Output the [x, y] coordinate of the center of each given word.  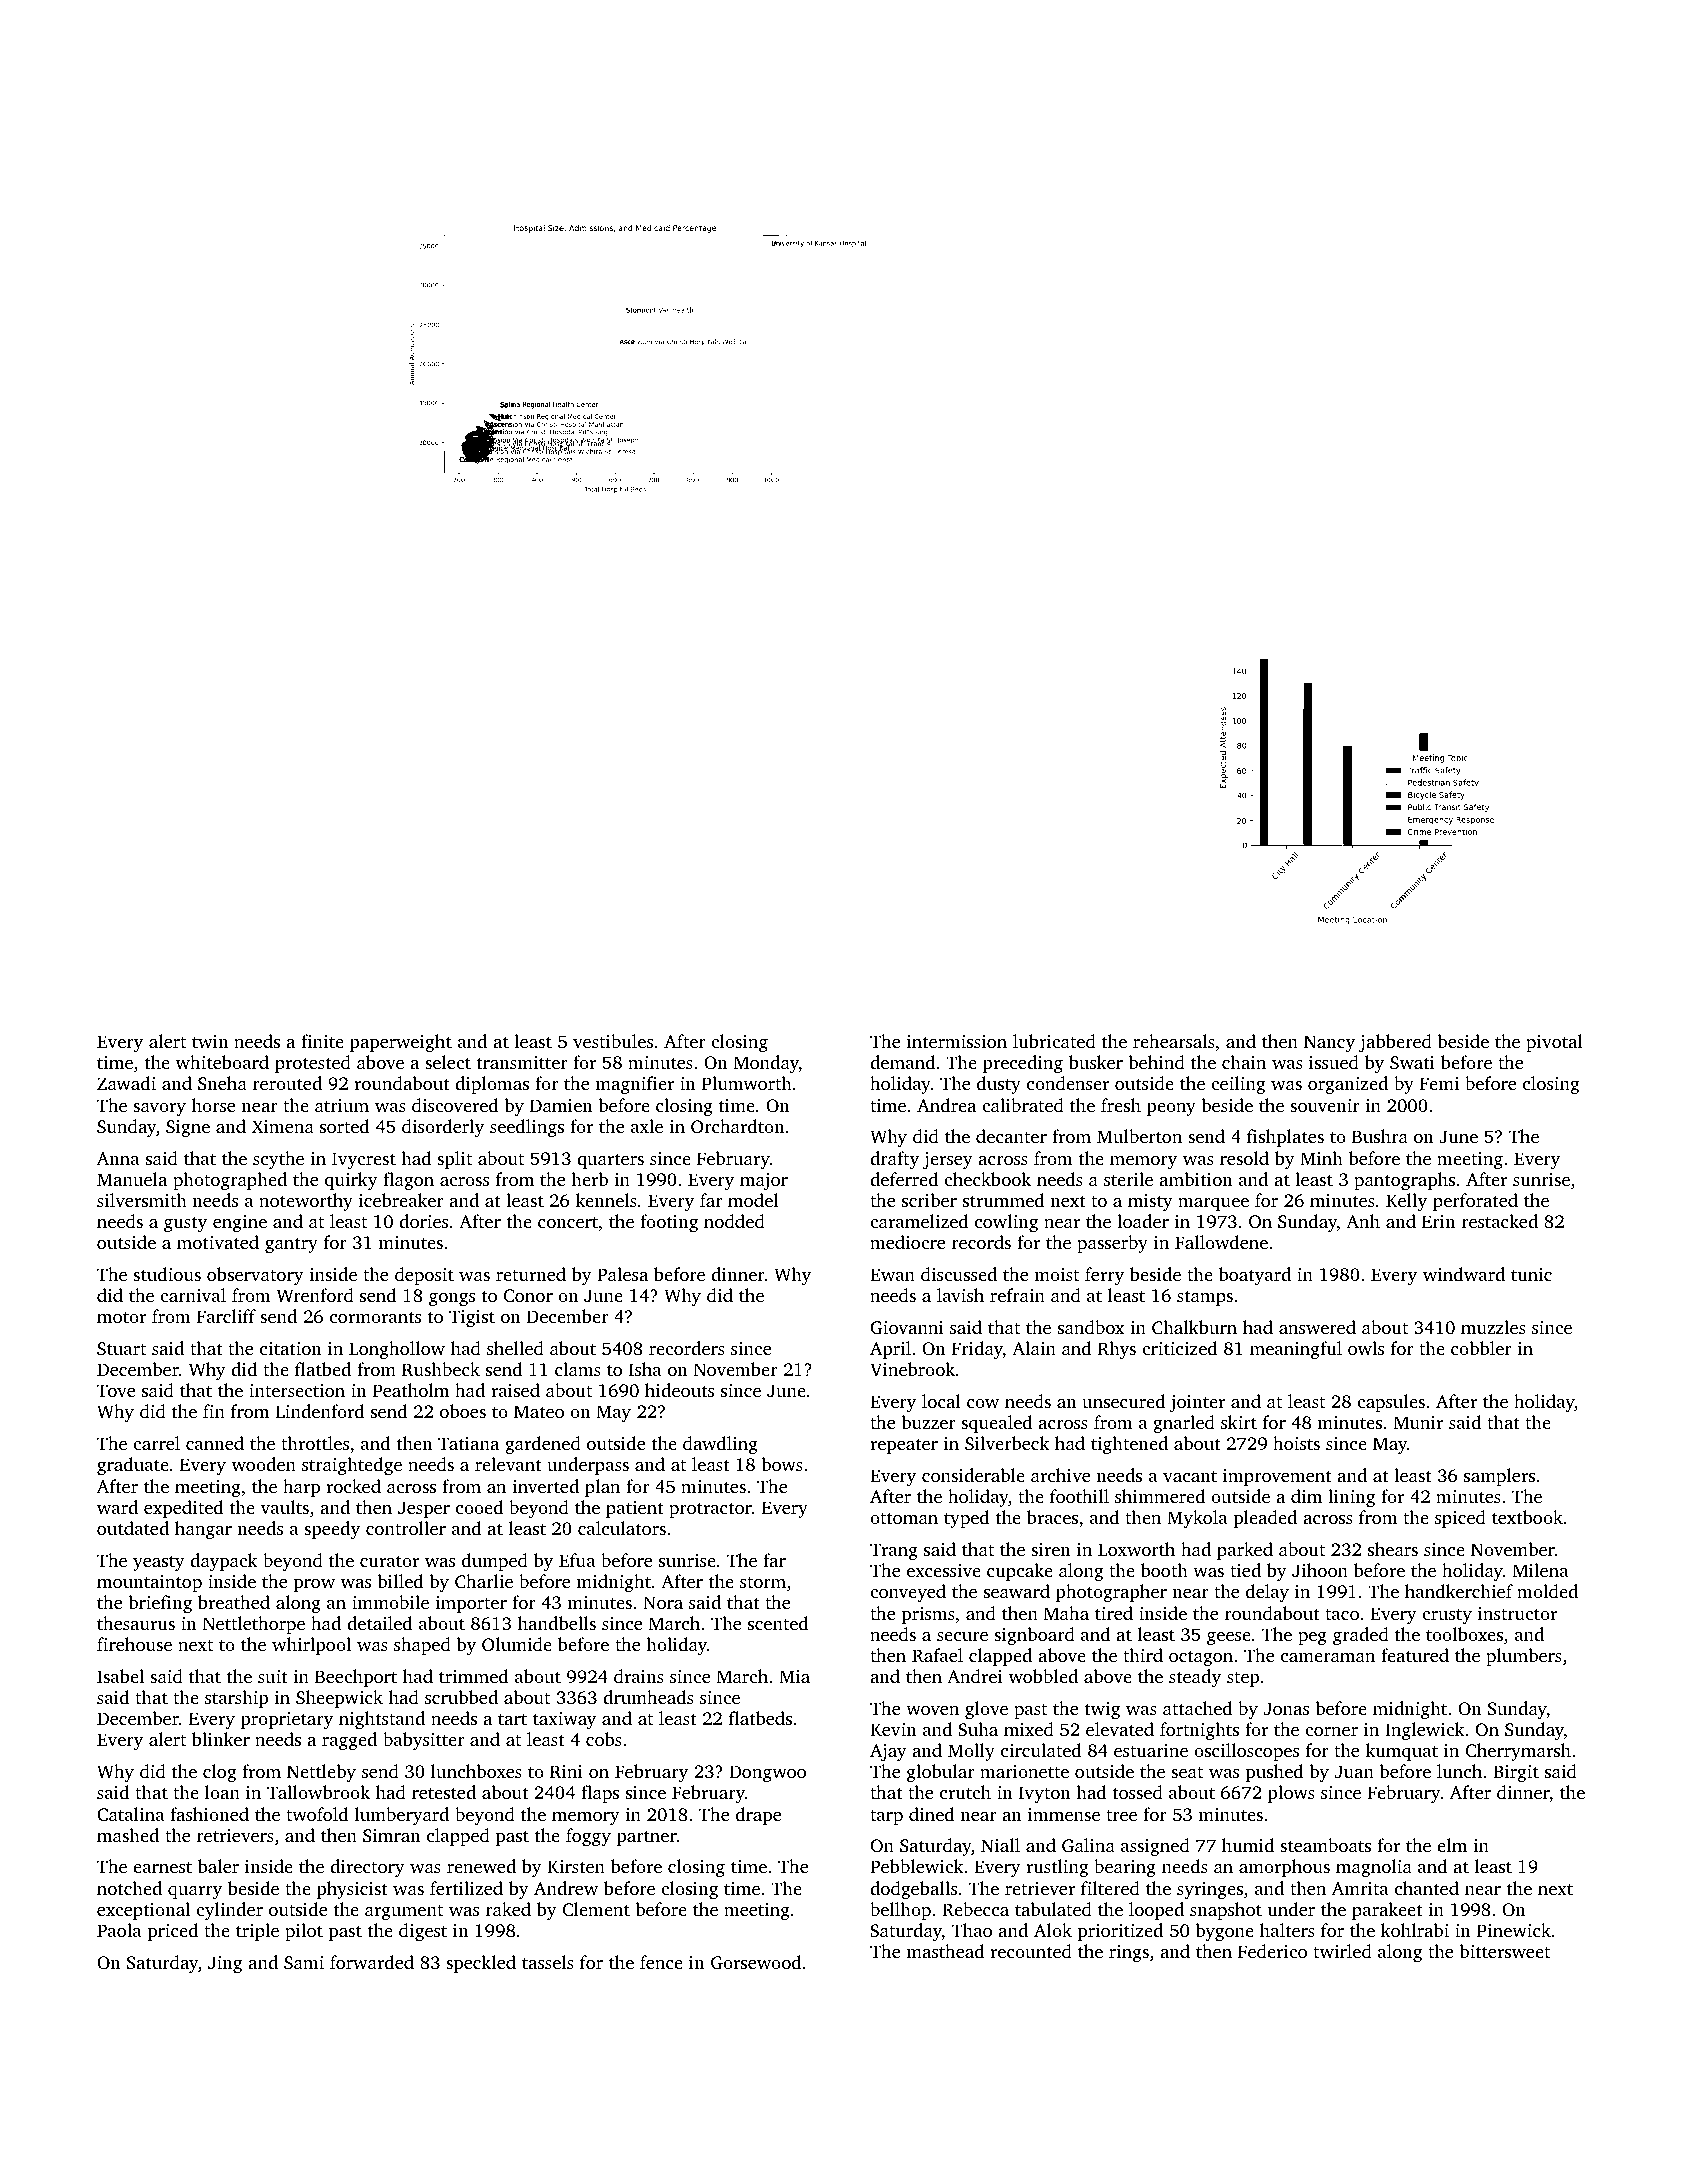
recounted [1031, 1951]
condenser [1068, 1083]
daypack [223, 1562]
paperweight [401, 1043]
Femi [1439, 1083]
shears [1393, 1549]
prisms [928, 1615]
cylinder [229, 1911]
